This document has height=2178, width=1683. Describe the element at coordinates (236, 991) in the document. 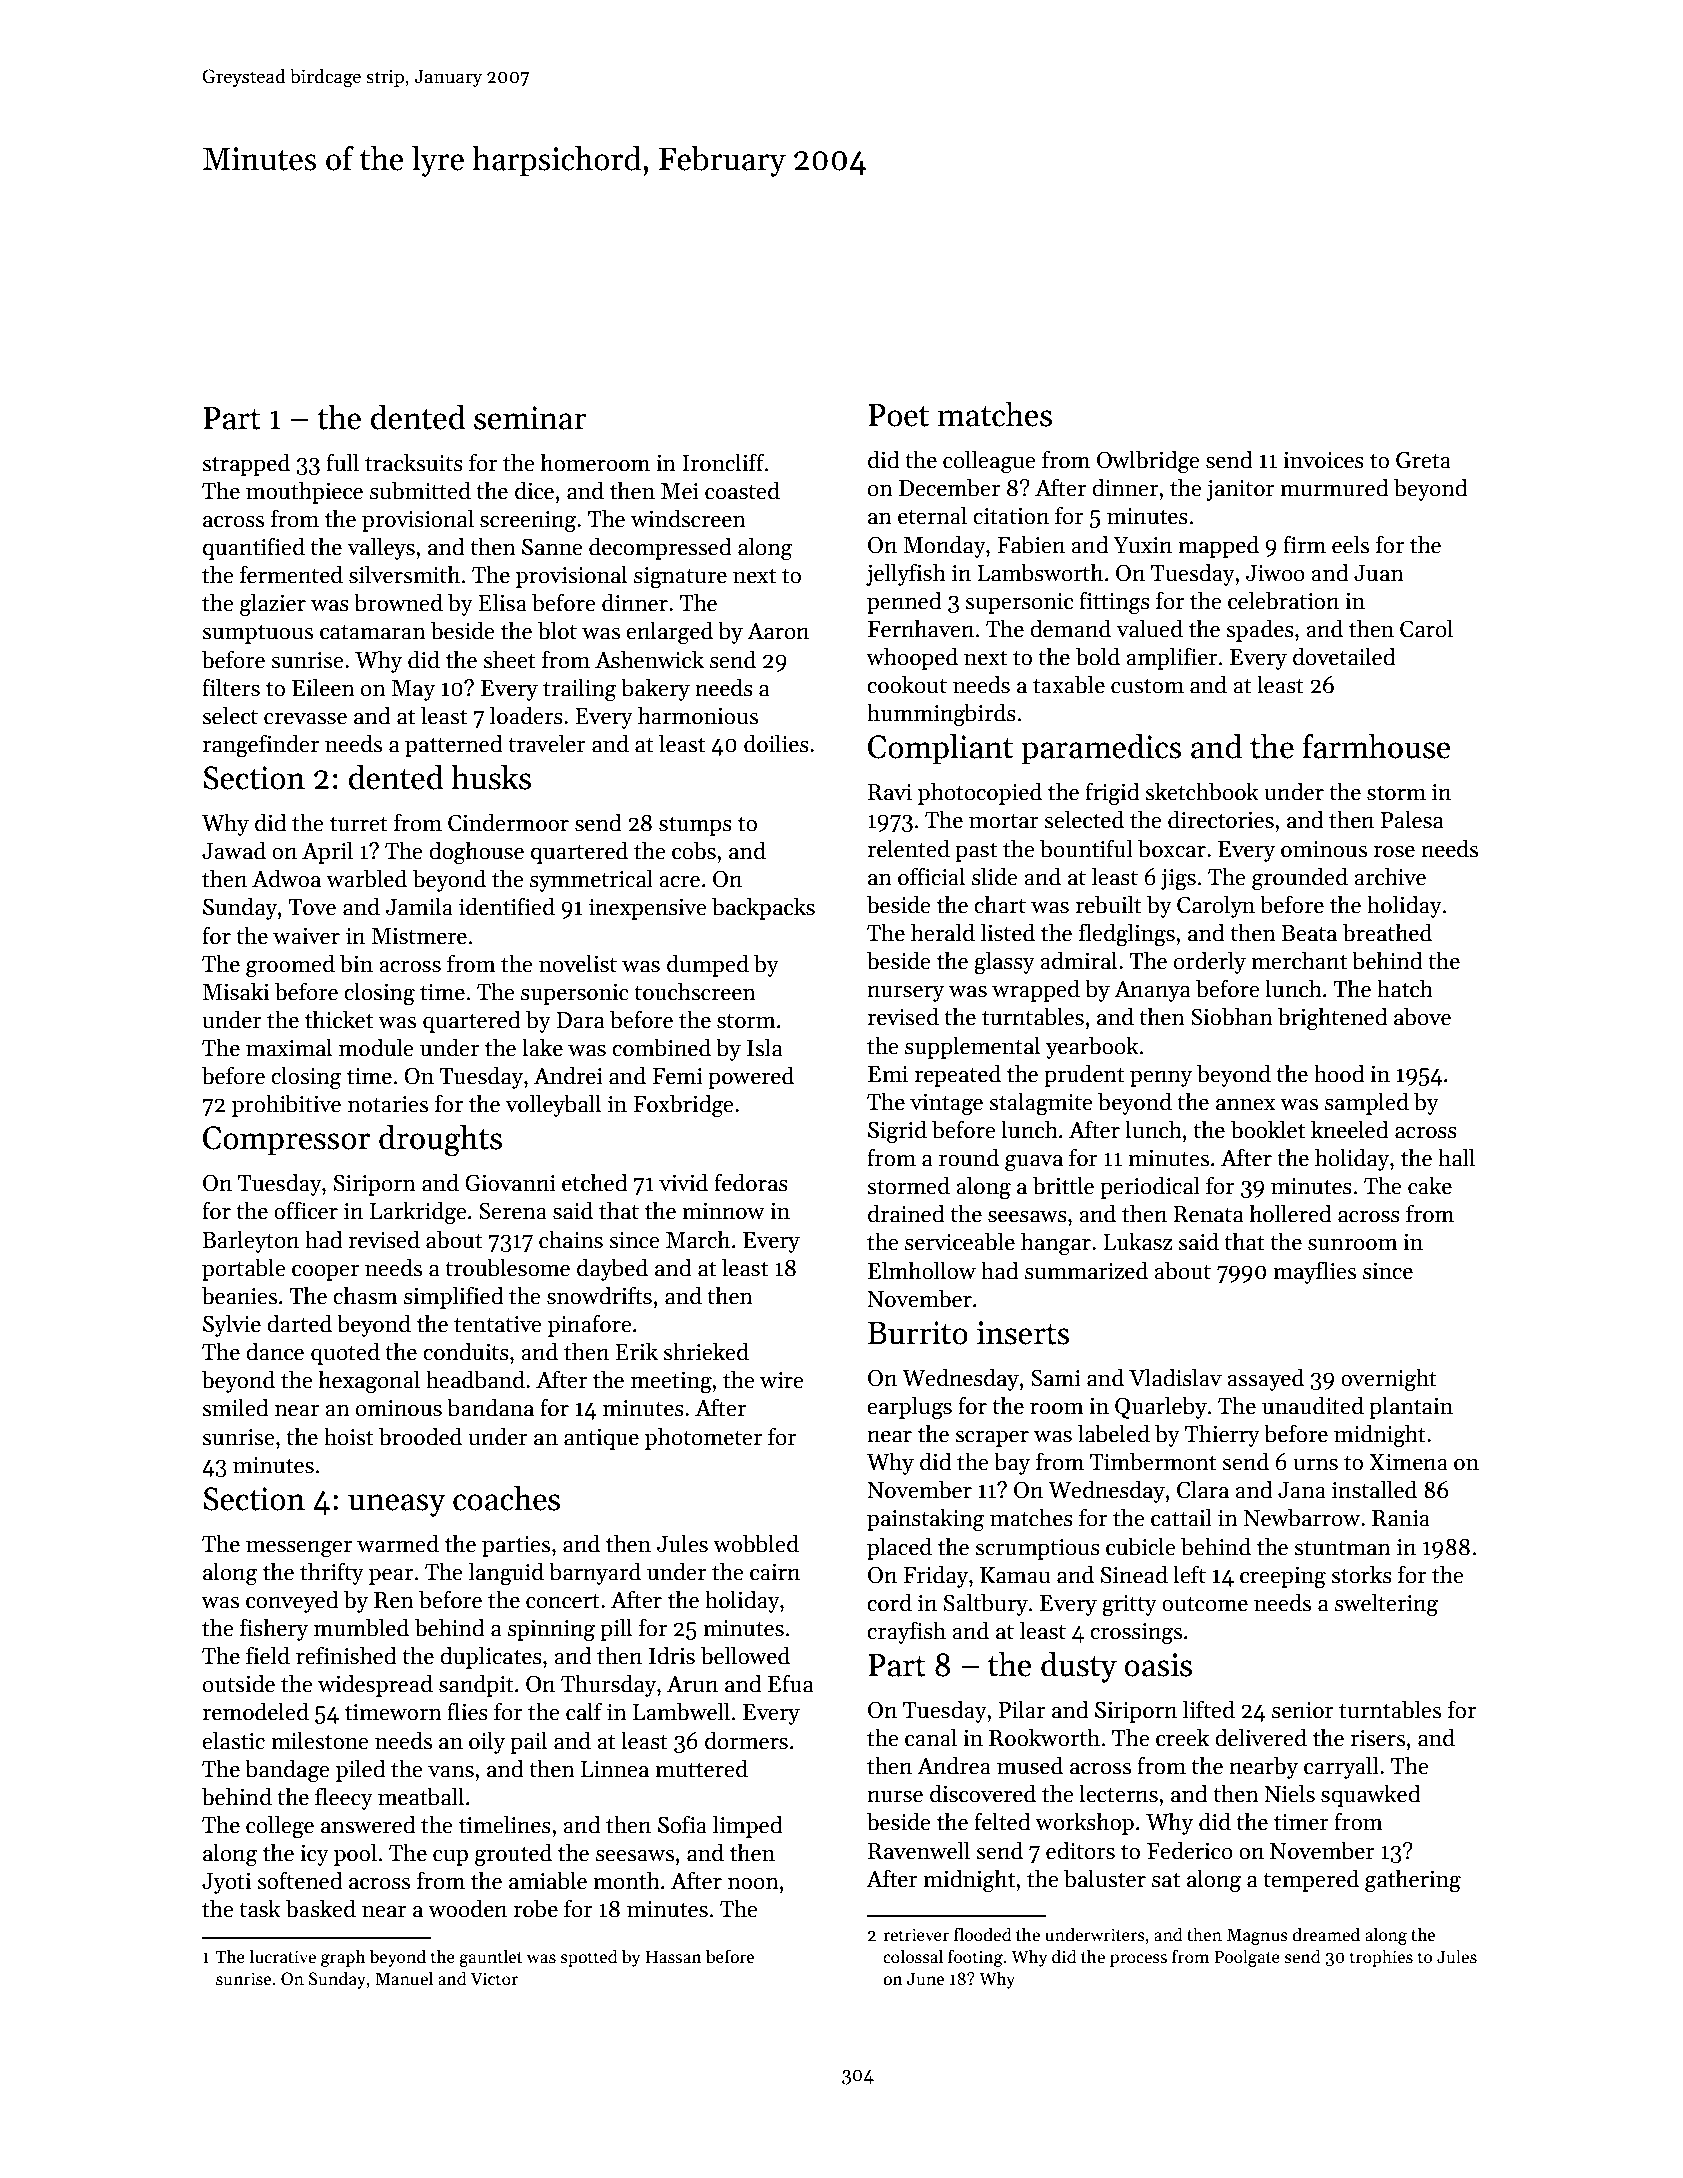

I see `Misaki` at that location.
